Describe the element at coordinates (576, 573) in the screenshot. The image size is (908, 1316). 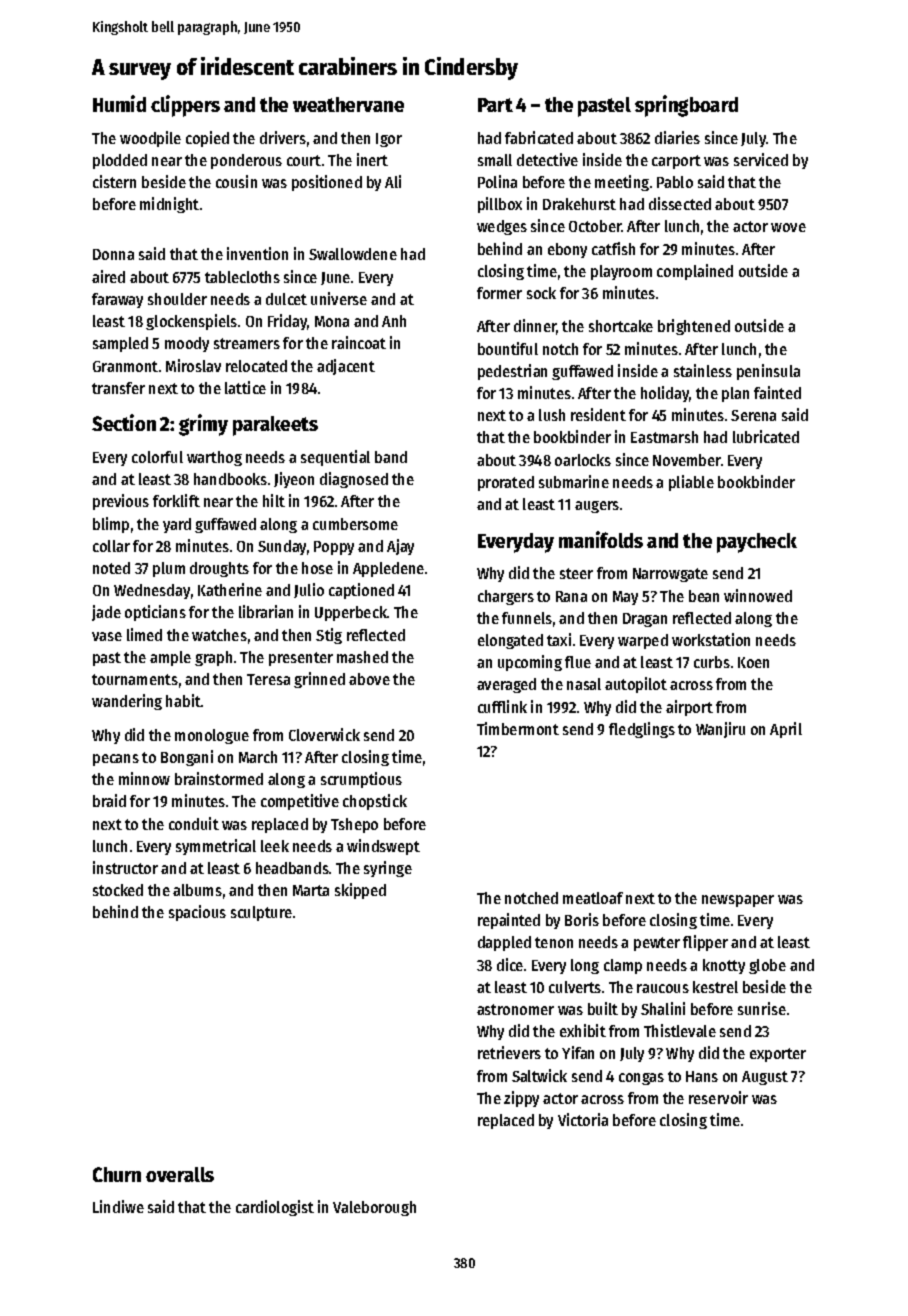
I see `steer` at that location.
